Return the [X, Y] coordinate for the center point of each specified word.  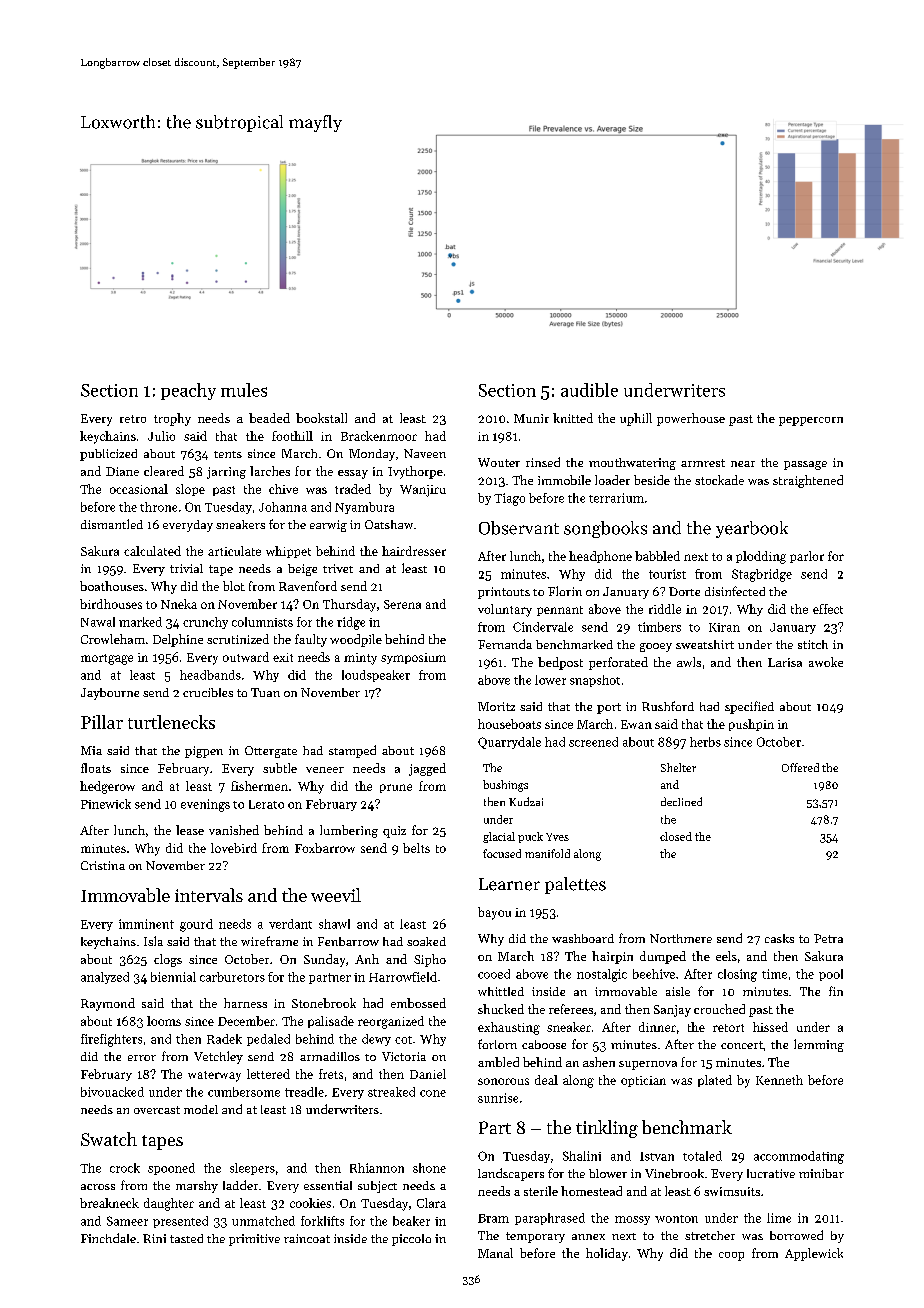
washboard [583, 938]
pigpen [204, 752]
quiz [394, 832]
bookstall [321, 418]
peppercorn [811, 421]
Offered [800, 767]
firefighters [111, 1040]
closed [676, 836]
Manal [495, 1253]
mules [244, 390]
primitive [254, 1240]
